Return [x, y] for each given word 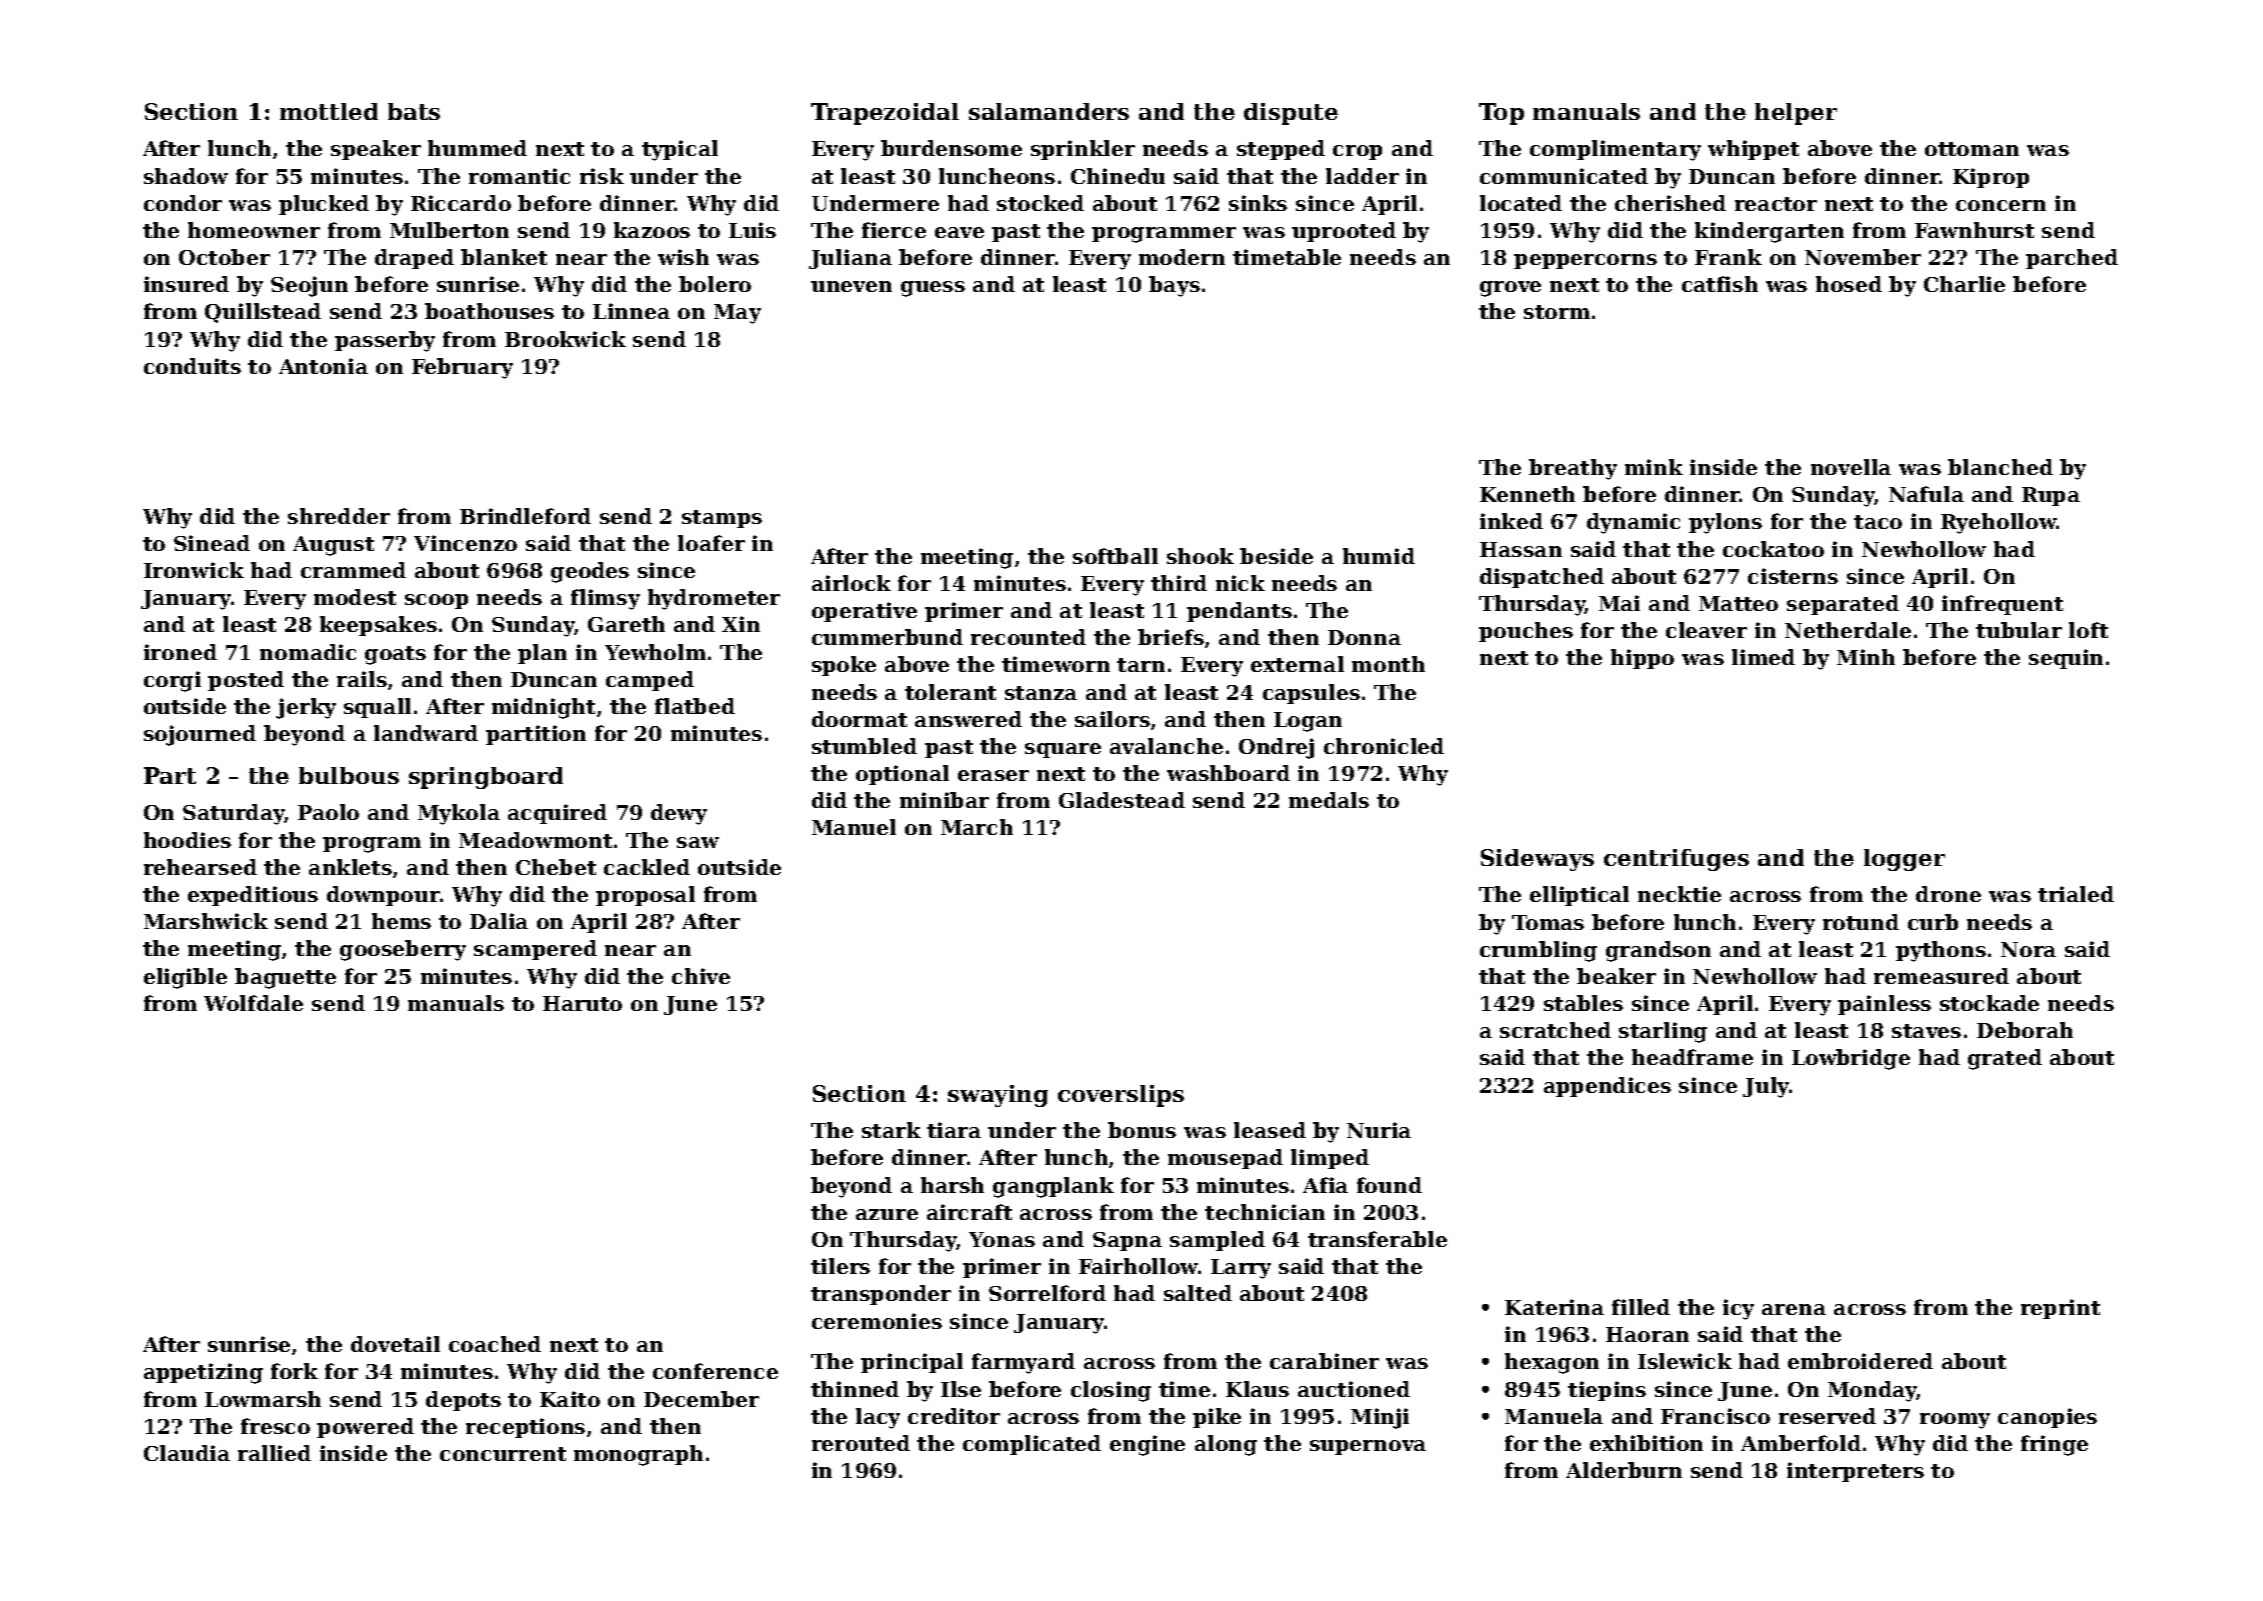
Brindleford [525, 516]
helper [1796, 114]
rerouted [861, 1443]
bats [414, 111]
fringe [2054, 1445]
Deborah [2025, 1030]
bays [1174, 286]
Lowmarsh [263, 1399]
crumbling [1538, 951]
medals [1329, 800]
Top [1501, 114]
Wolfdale [253, 1003]
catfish [1720, 284]
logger [1904, 860]
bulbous [349, 775]
